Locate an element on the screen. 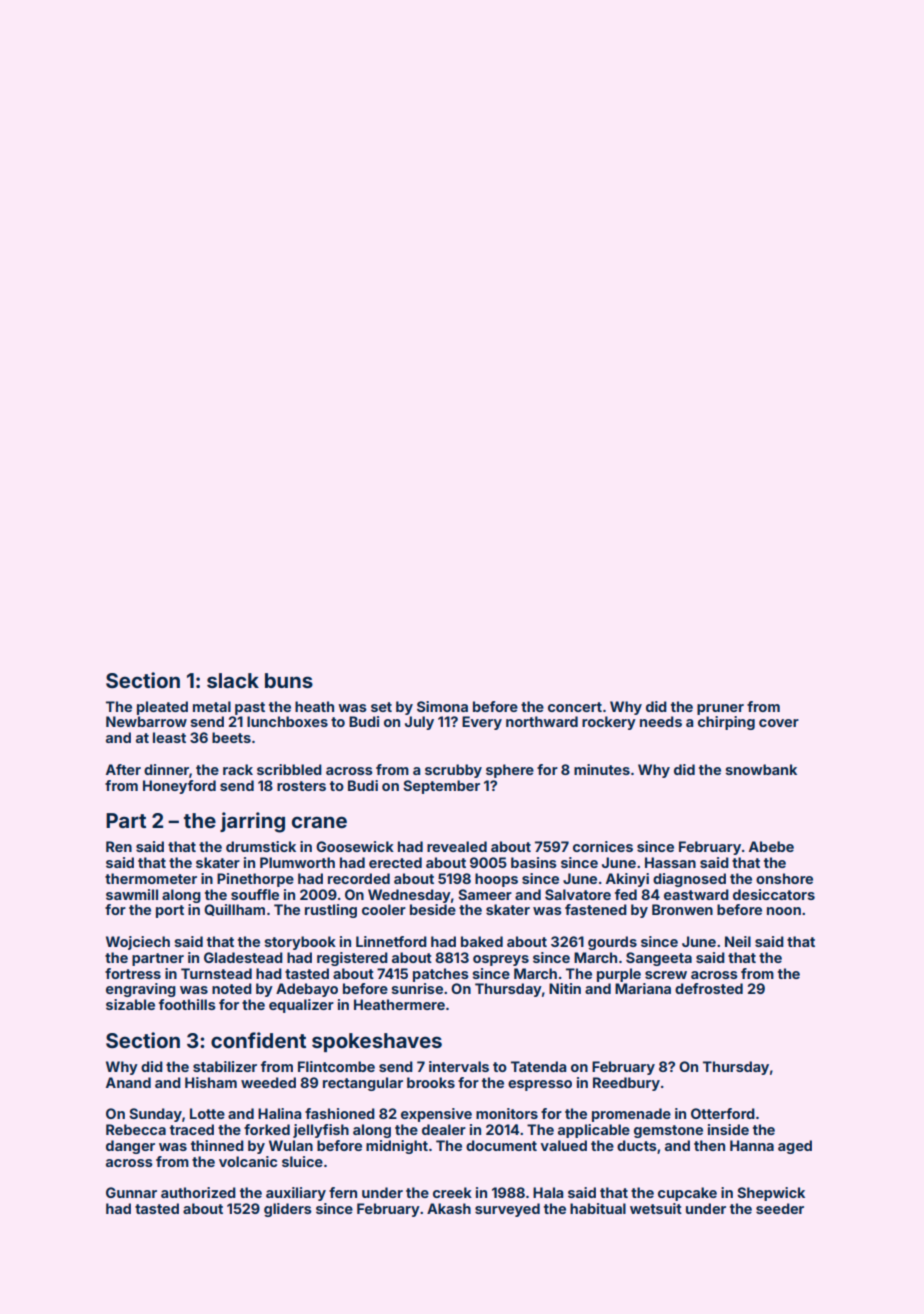  fastened is located at coordinates (596, 909).
